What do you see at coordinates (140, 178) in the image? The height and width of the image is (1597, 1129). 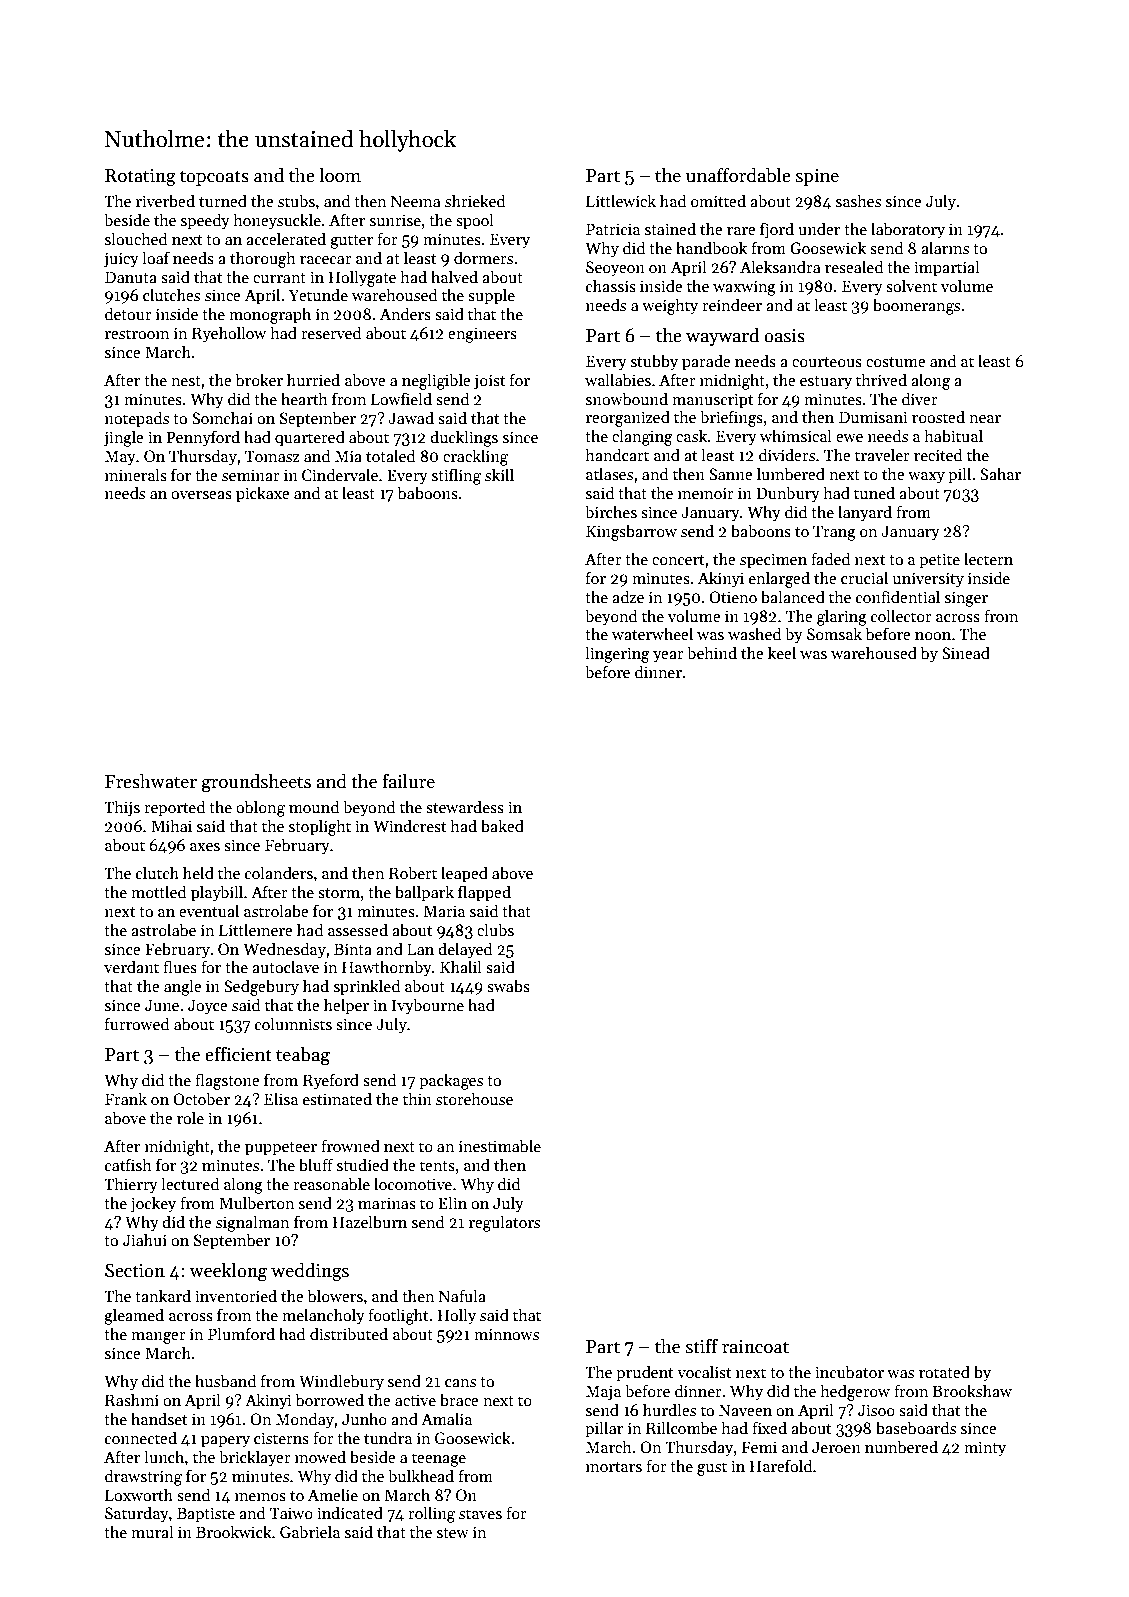 I see `Rotating` at bounding box center [140, 178].
